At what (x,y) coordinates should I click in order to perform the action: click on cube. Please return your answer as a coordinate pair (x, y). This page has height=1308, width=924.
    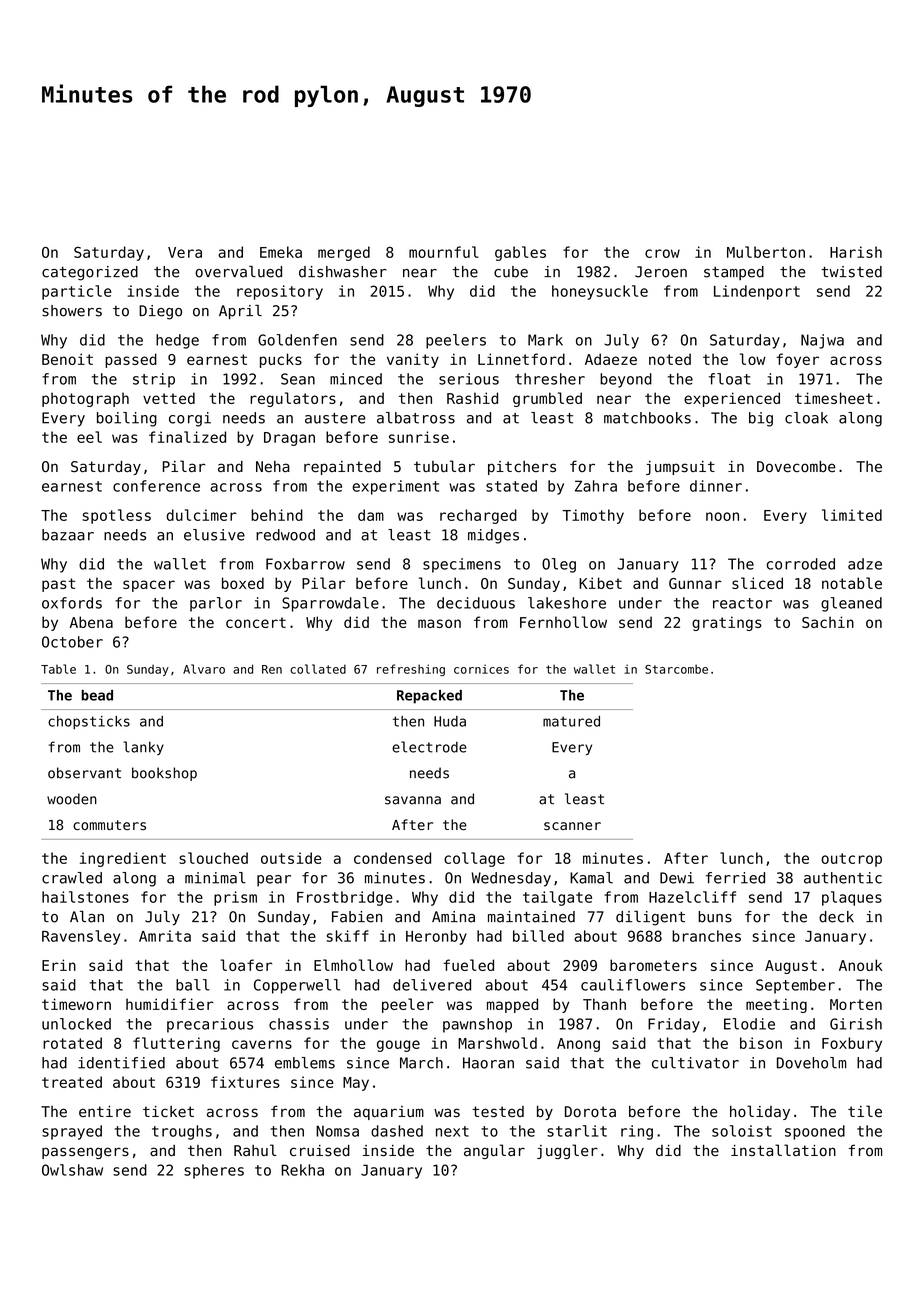
    Looking at the image, I should click on (511, 272).
